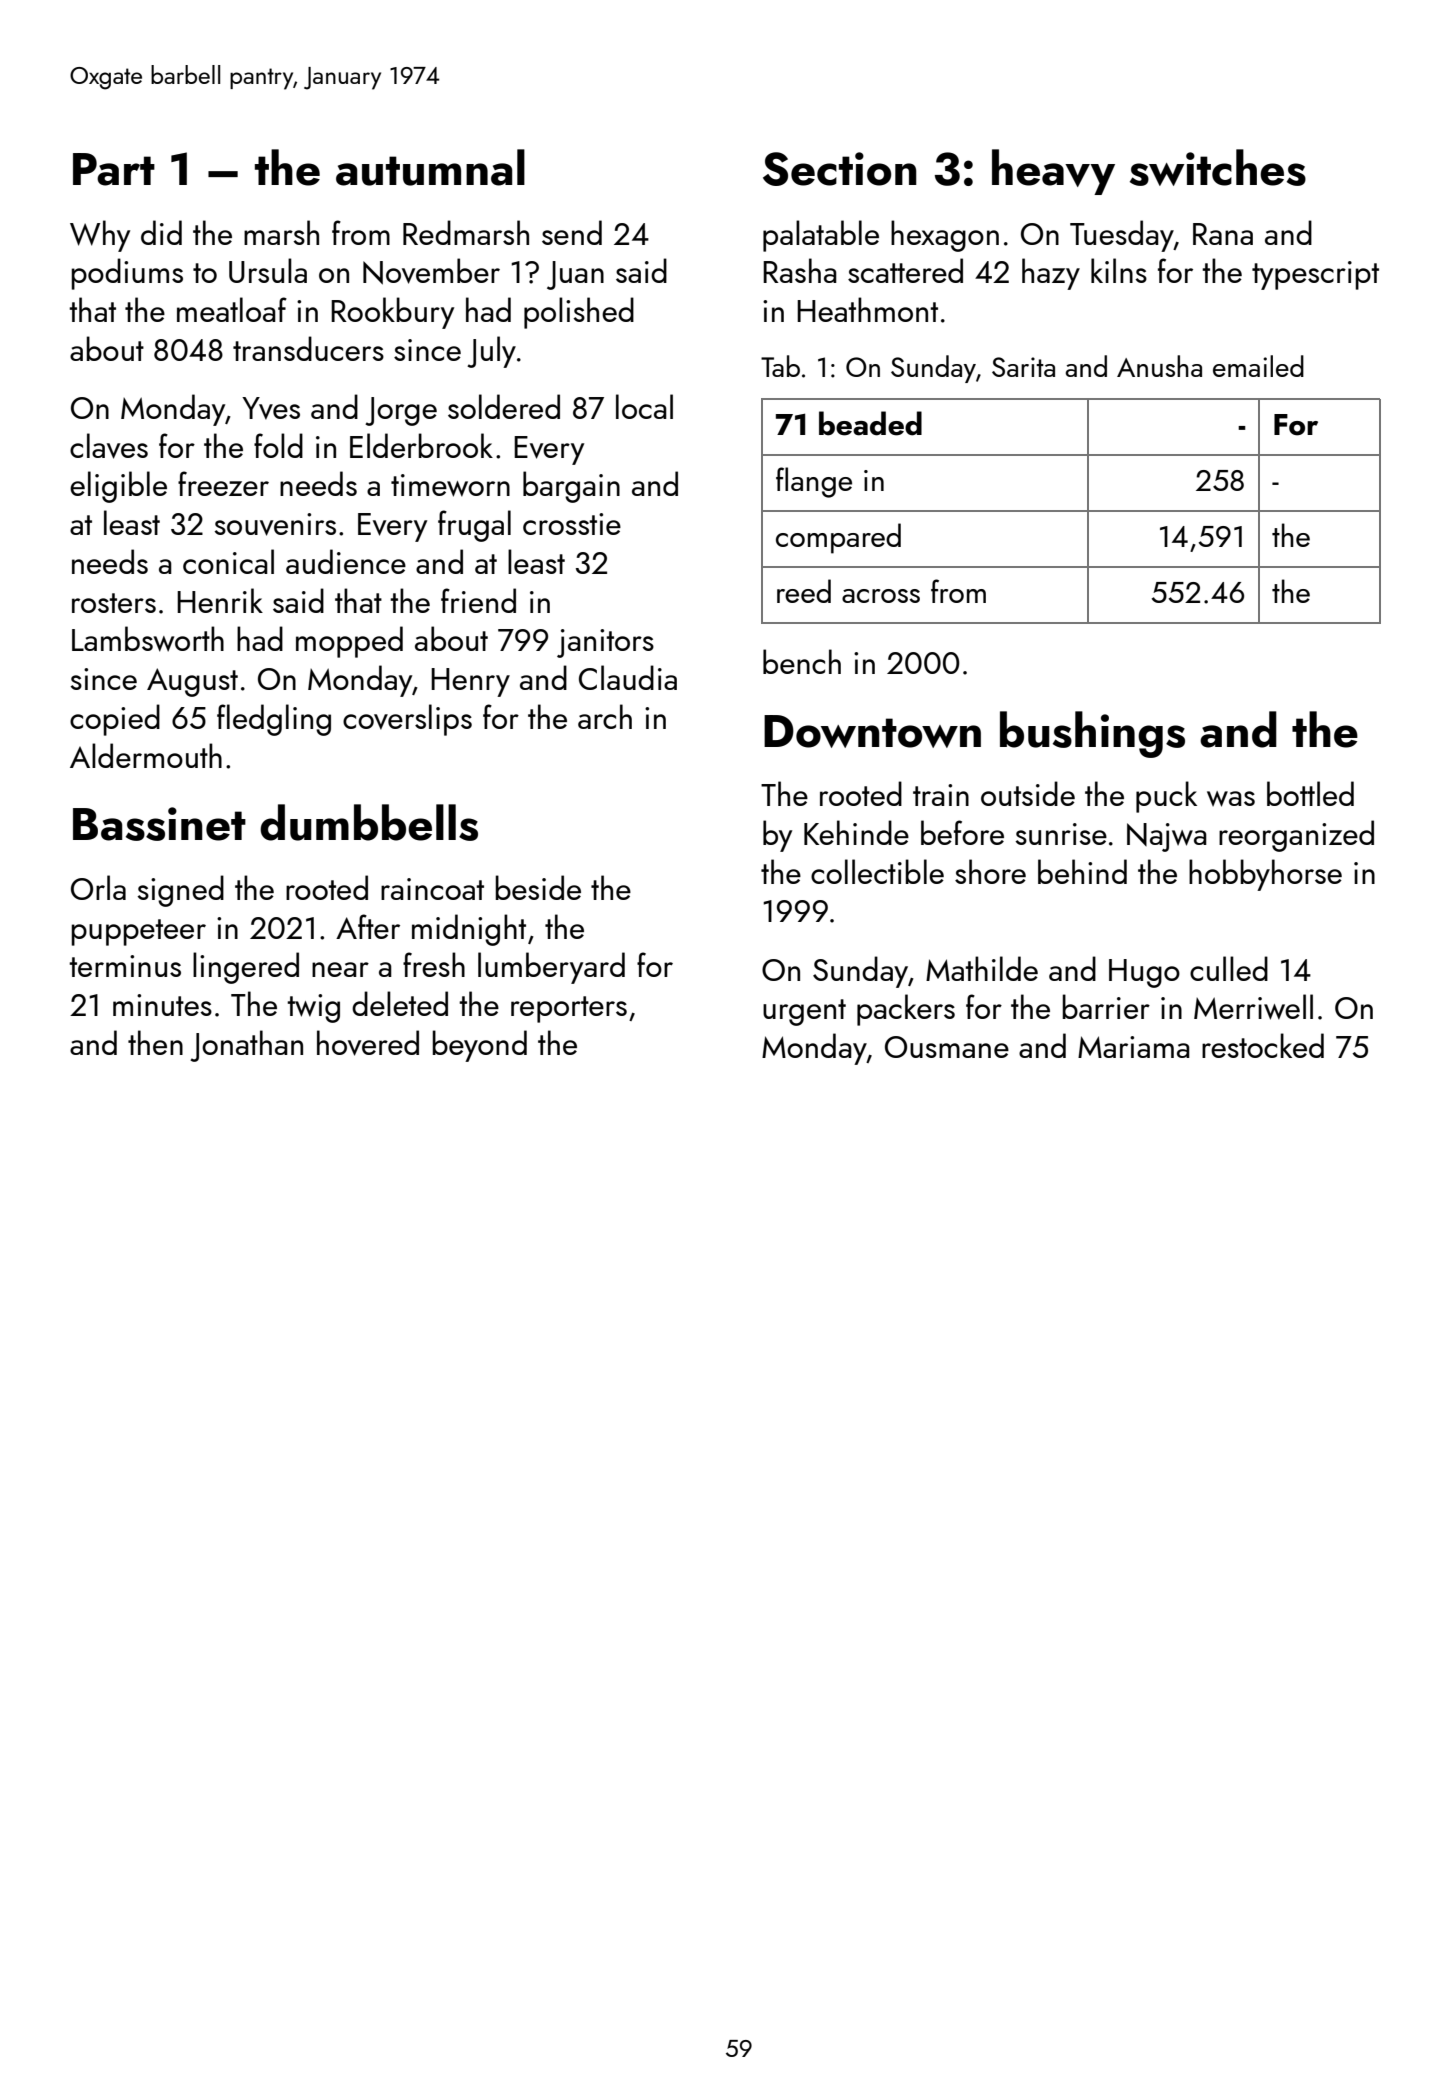  Describe the element at coordinates (947, 1047) in the document. I see `Ousmane` at that location.
